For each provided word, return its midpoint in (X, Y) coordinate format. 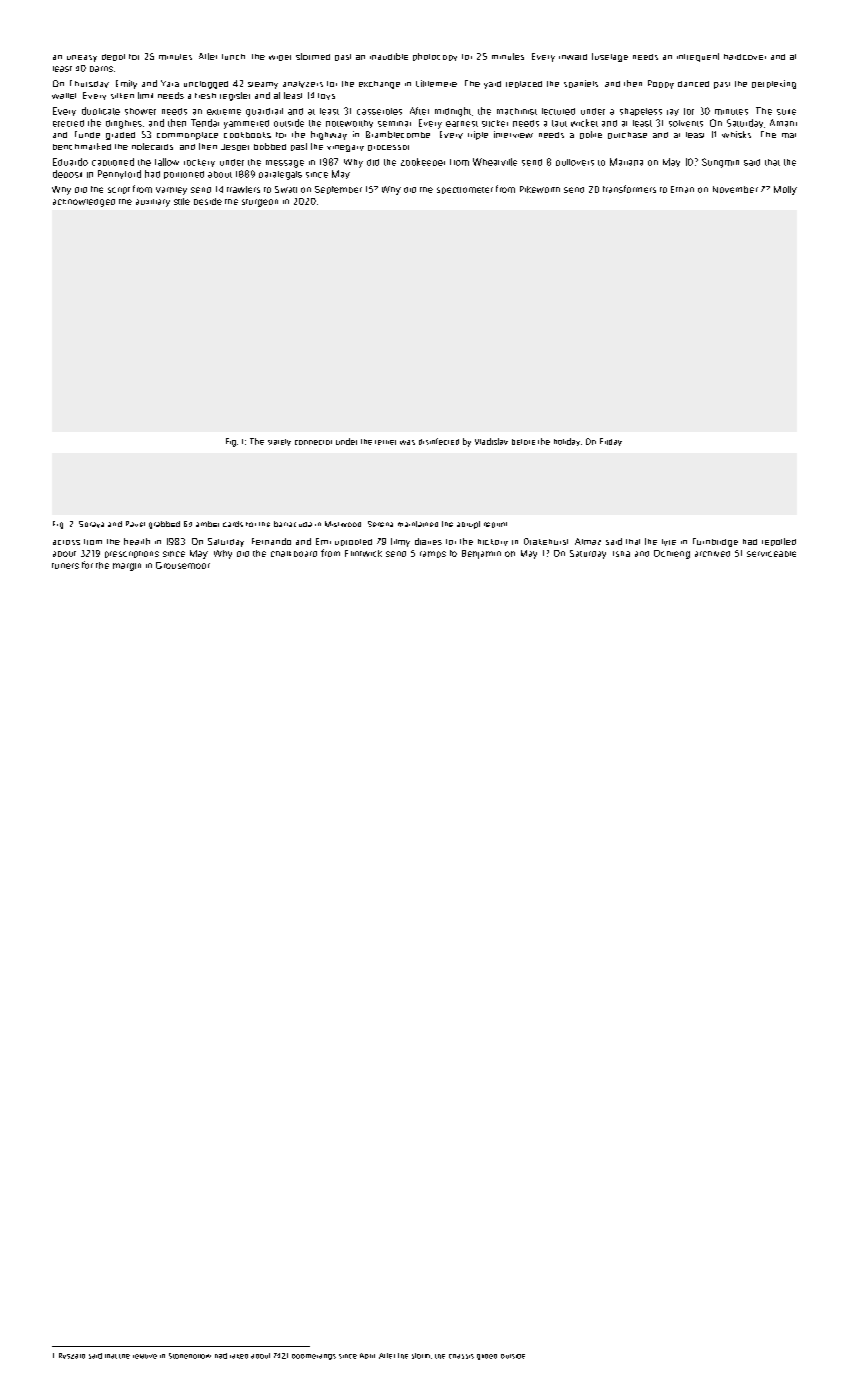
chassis (461, 1356)
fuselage (610, 57)
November (735, 189)
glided (487, 1357)
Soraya (91, 524)
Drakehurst (546, 541)
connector (313, 442)
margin (127, 567)
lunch (233, 57)
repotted (779, 542)
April (367, 1356)
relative (145, 1356)
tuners (65, 566)
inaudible (389, 56)
